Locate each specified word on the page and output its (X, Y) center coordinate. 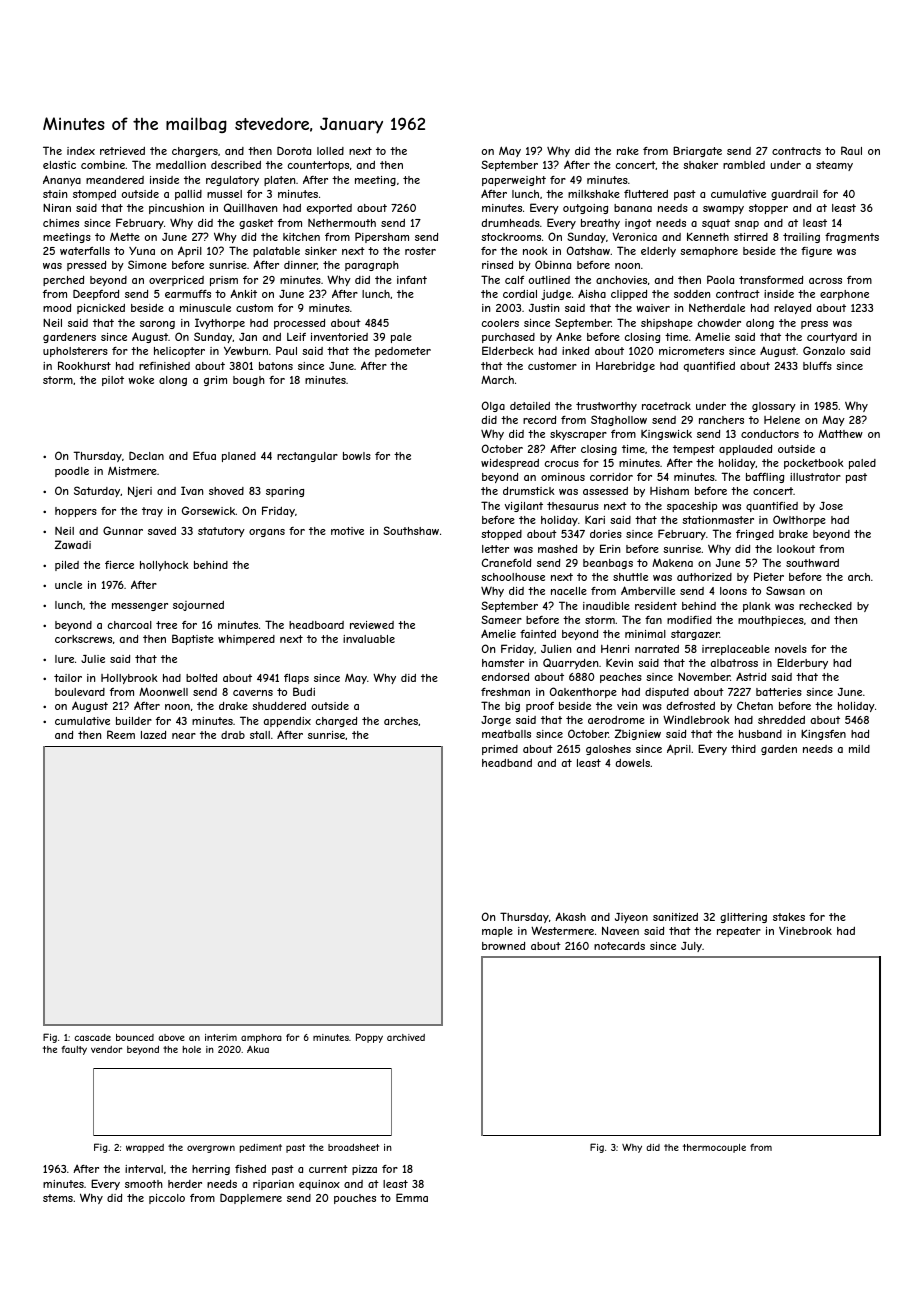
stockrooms (511, 237)
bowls (357, 456)
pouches (355, 1199)
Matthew (840, 433)
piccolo (167, 1199)
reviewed (372, 625)
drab (233, 735)
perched (63, 281)
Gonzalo (824, 350)
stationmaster (718, 520)
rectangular (307, 457)
